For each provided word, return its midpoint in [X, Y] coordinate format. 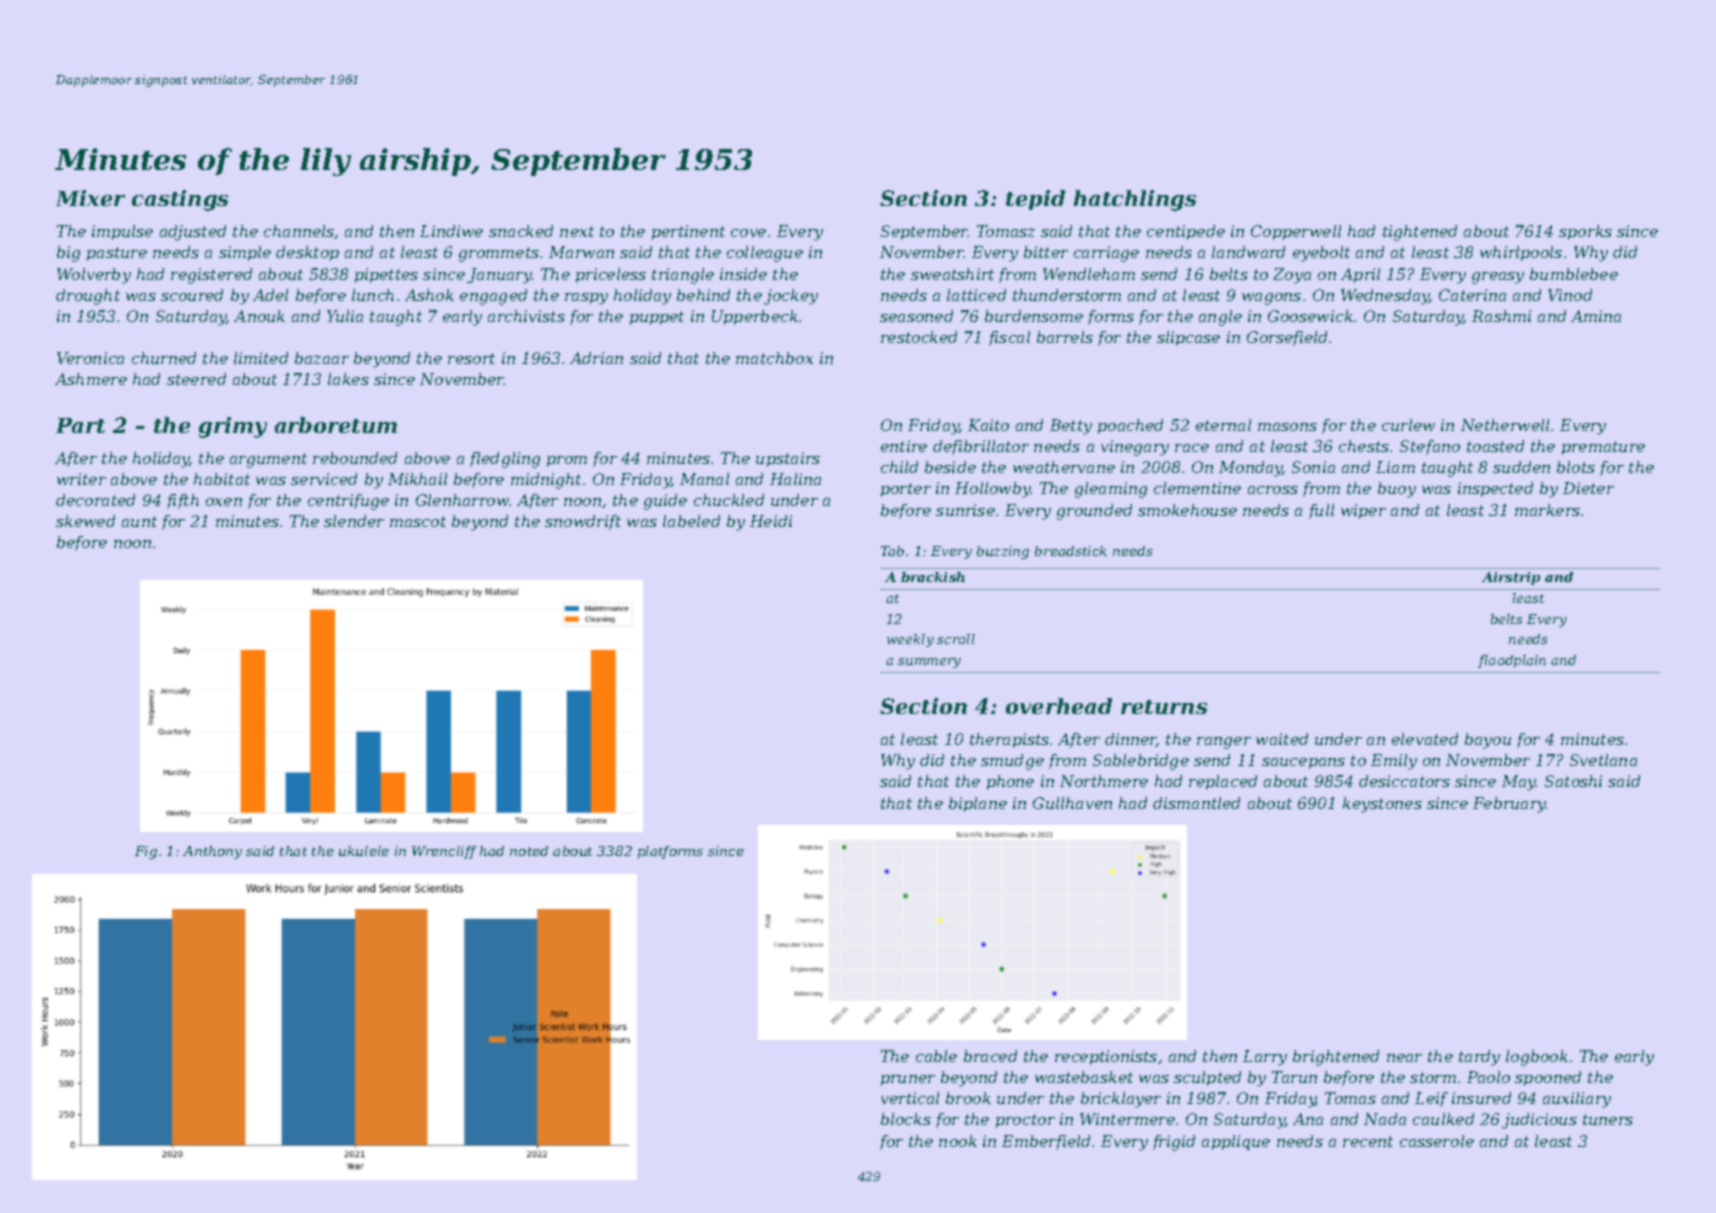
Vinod [1570, 295]
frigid [1174, 1143]
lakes [348, 379]
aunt [139, 521]
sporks [1585, 232]
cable [936, 1056]
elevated [1425, 739]
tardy [1479, 1058]
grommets [499, 254]
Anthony [212, 852]
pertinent [688, 232]
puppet [657, 318]
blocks [906, 1119]
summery [929, 663]
